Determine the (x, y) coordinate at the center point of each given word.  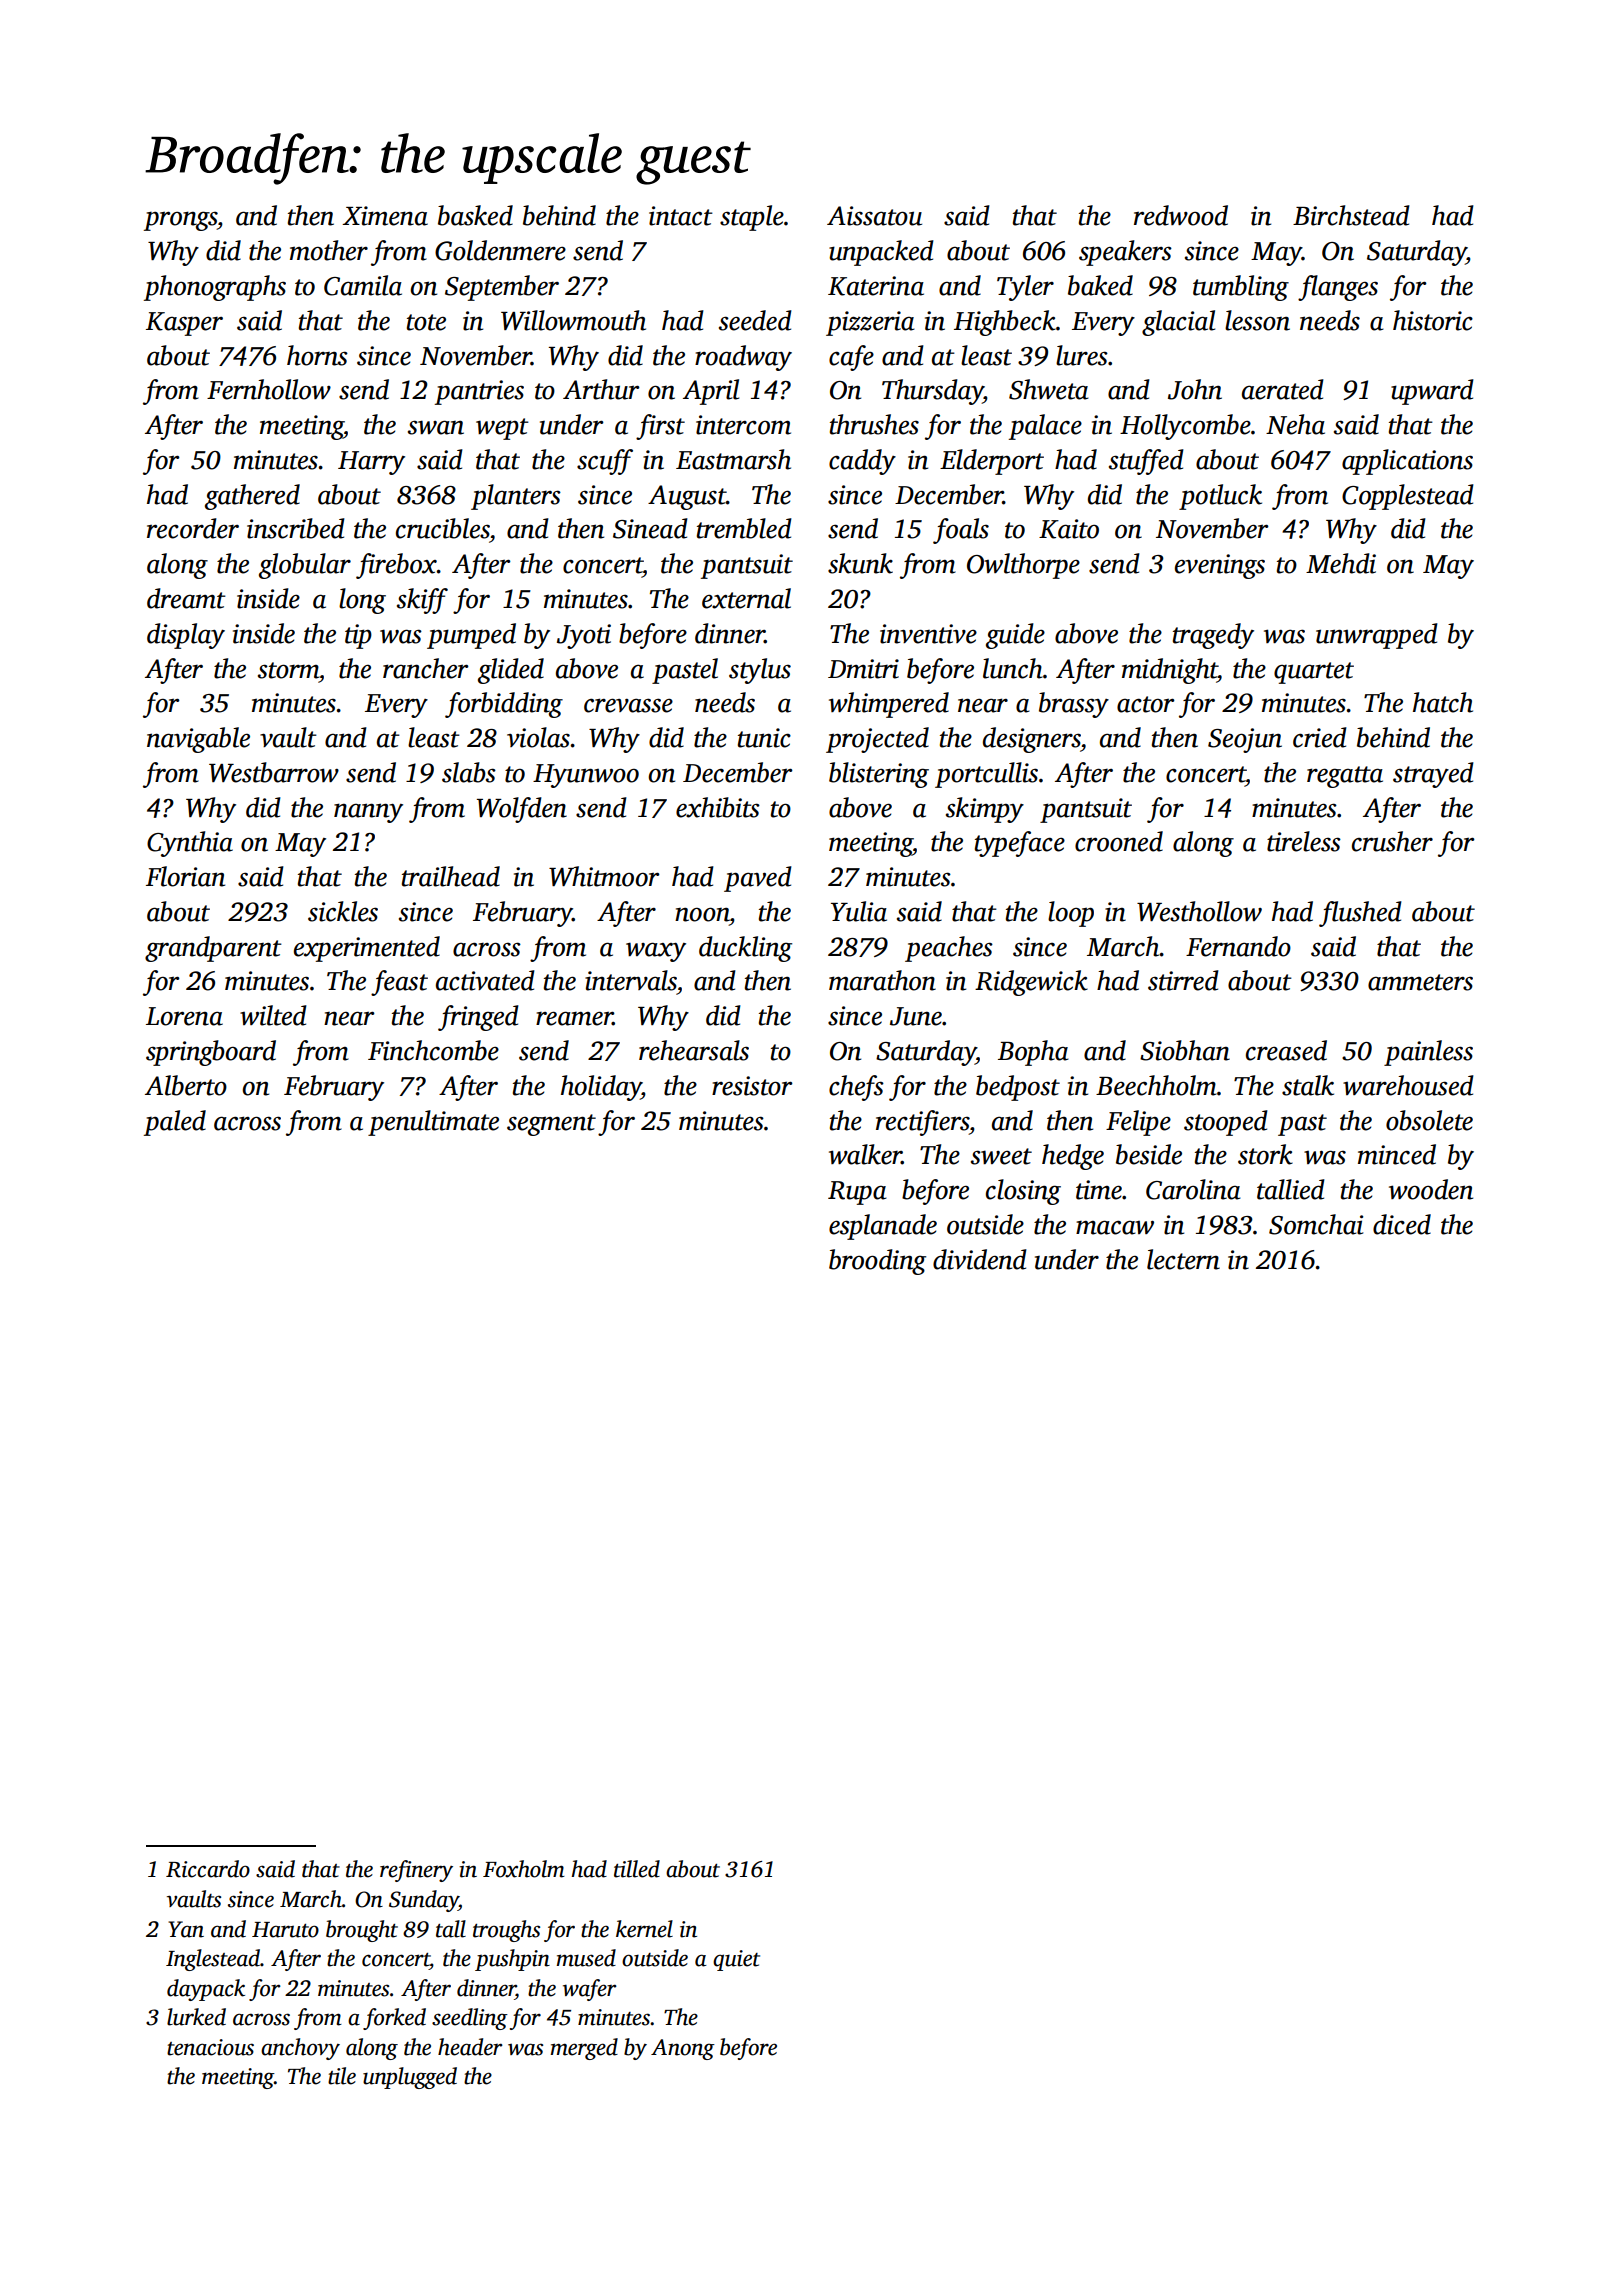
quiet (736, 1960)
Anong (683, 2049)
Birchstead (1351, 215)
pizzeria (870, 323)
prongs (180, 221)
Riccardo (208, 1869)
